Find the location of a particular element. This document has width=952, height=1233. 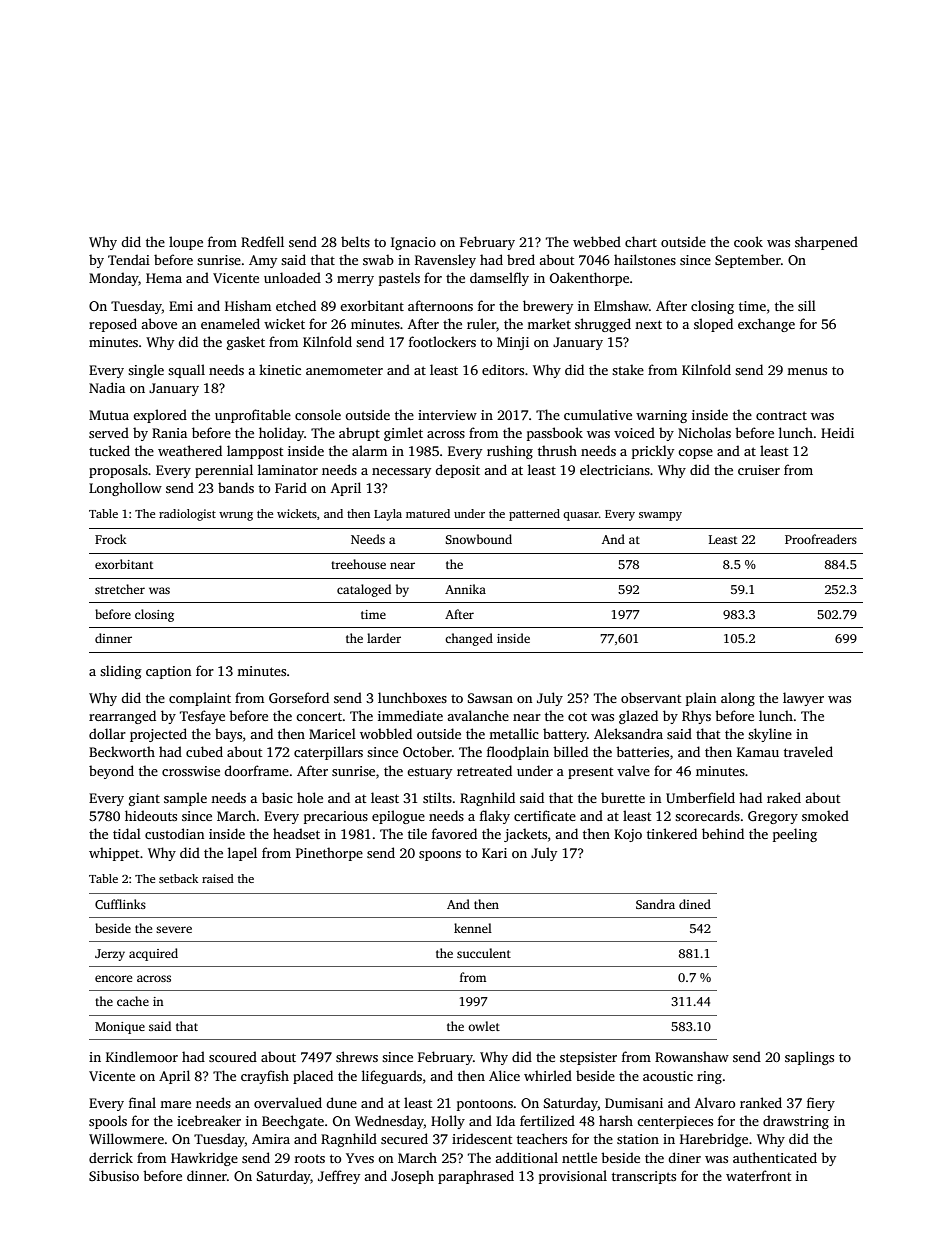

stretcher is located at coordinates (120, 589).
